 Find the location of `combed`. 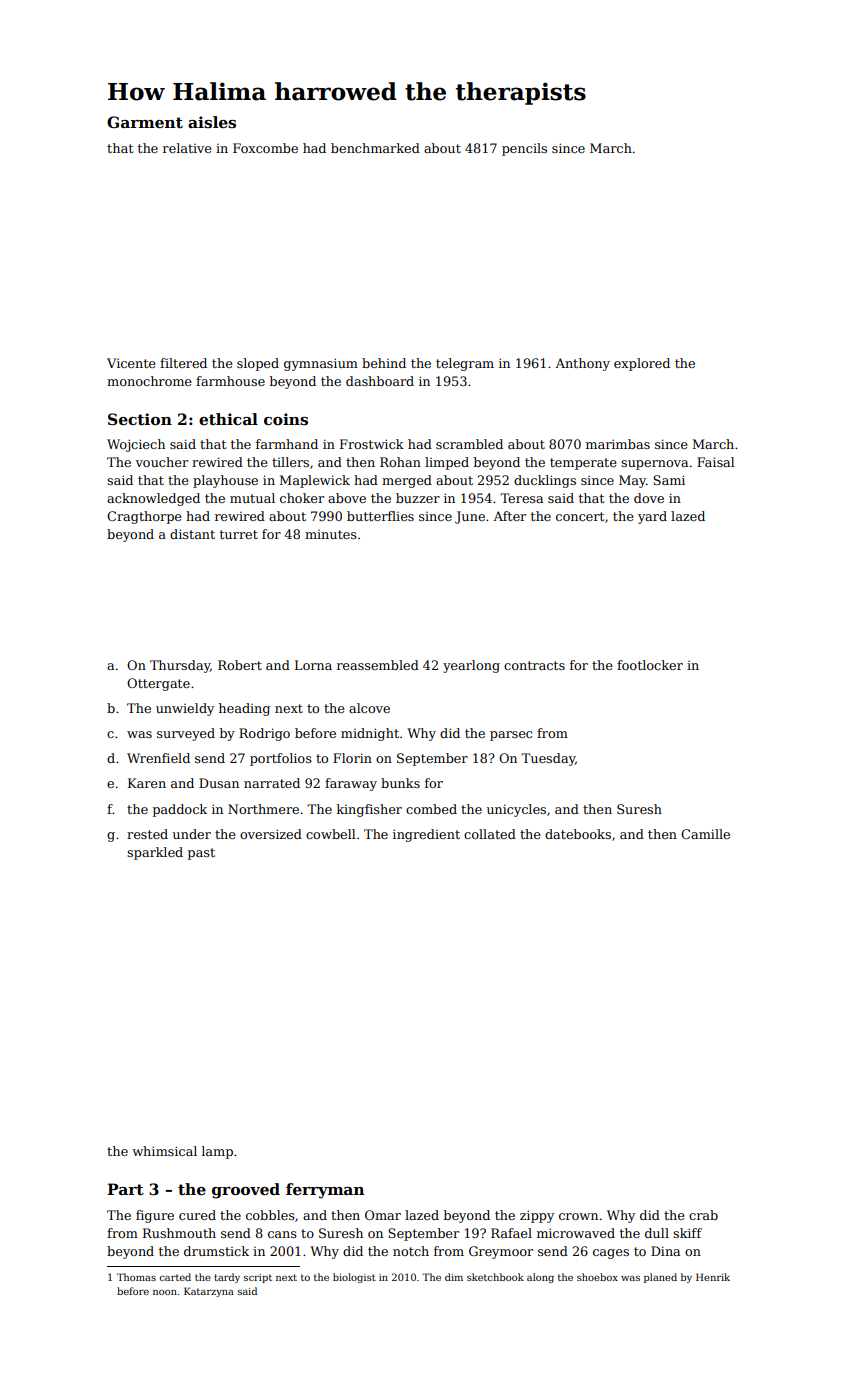

combed is located at coordinates (431, 809).
